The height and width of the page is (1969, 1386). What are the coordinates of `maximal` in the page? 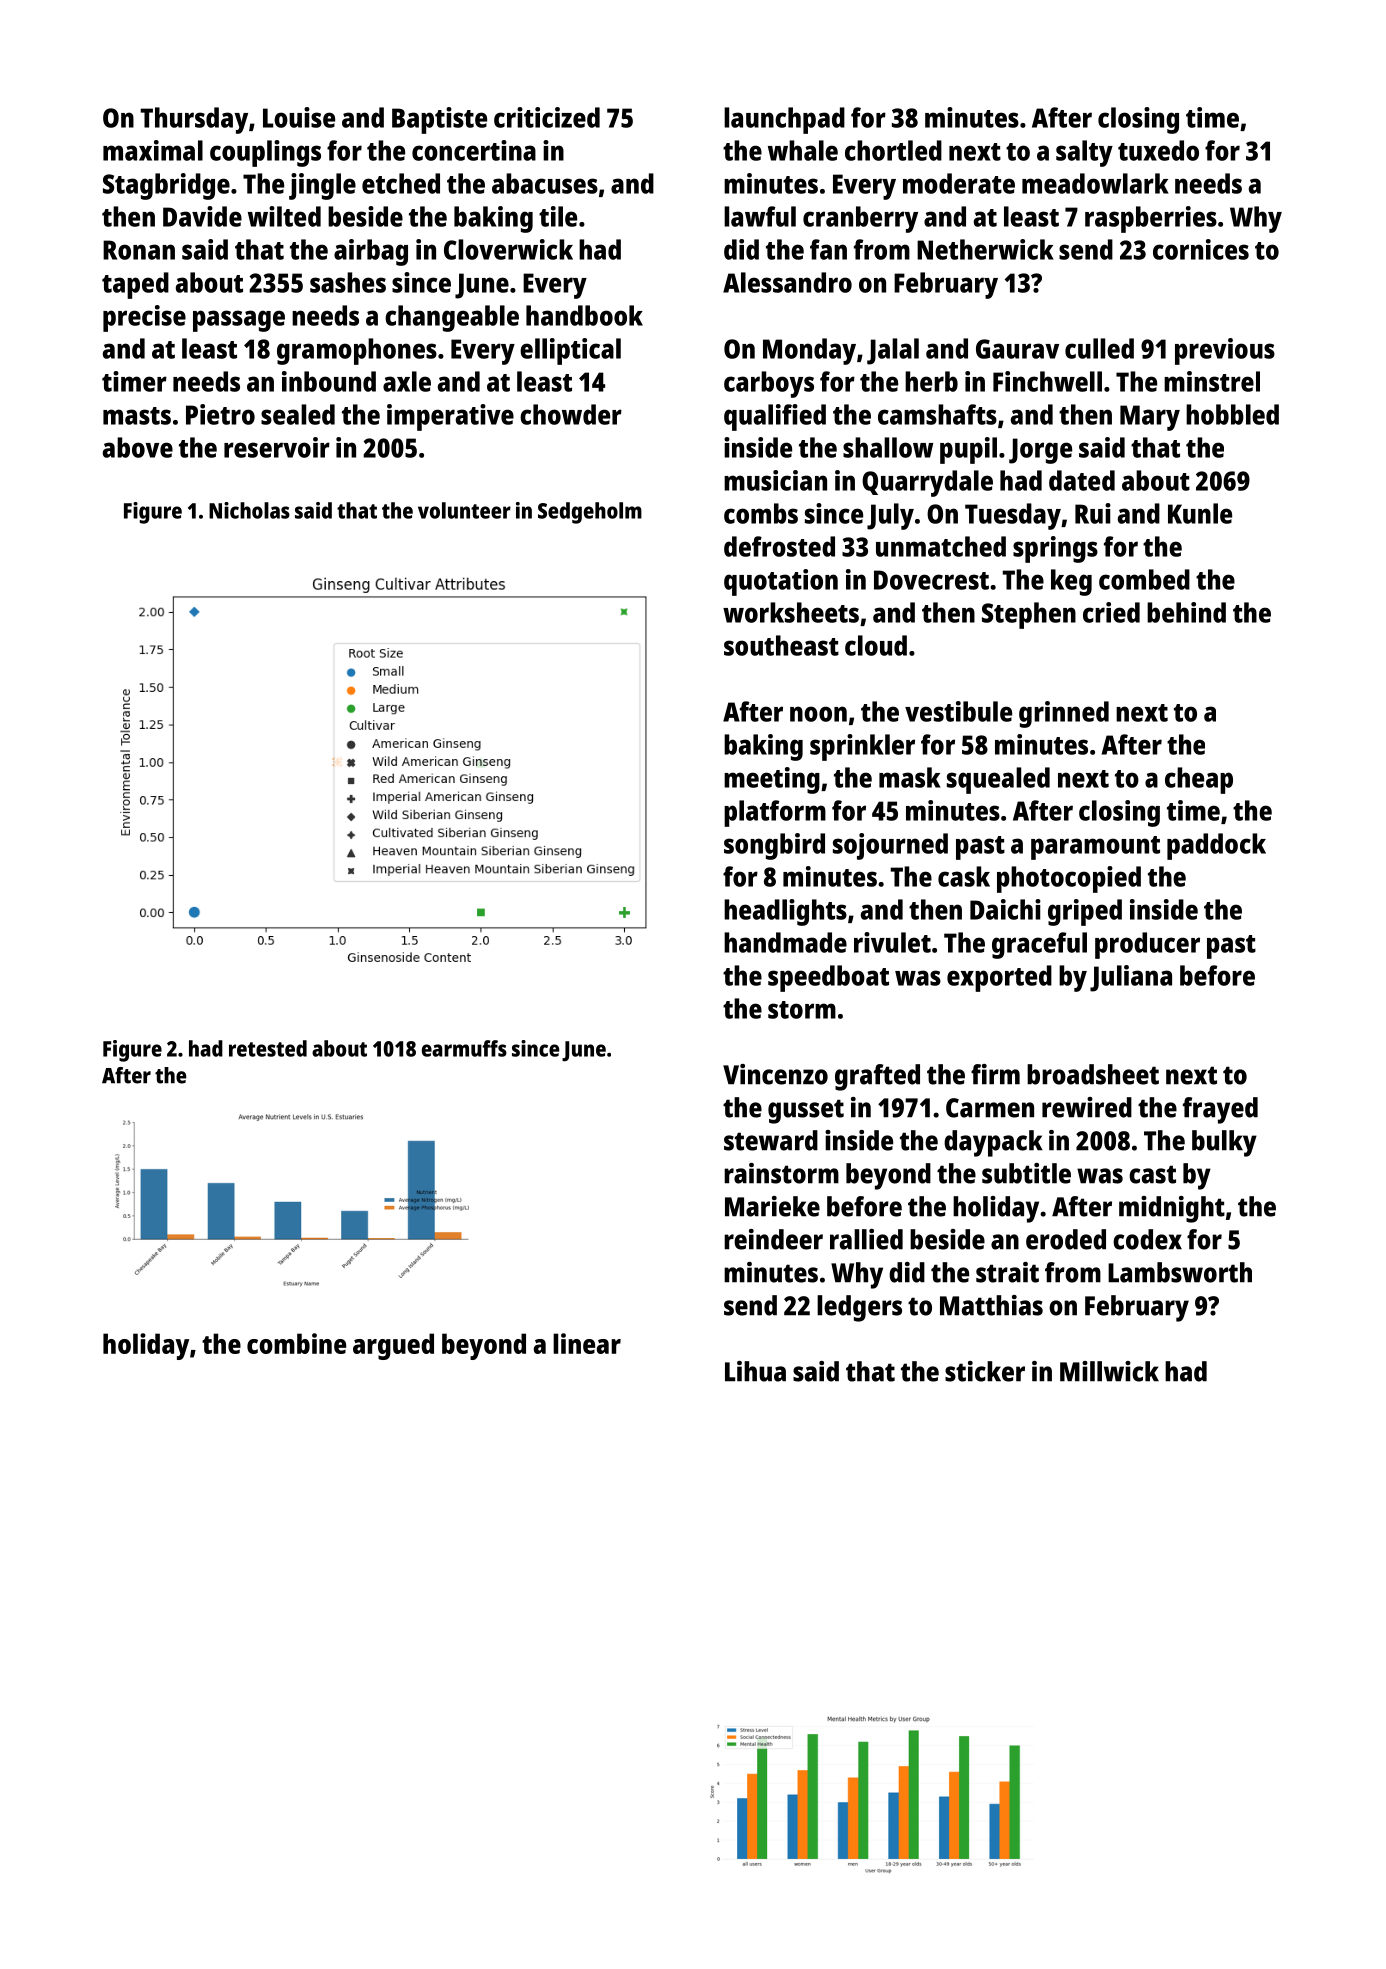 It's located at (153, 150).
